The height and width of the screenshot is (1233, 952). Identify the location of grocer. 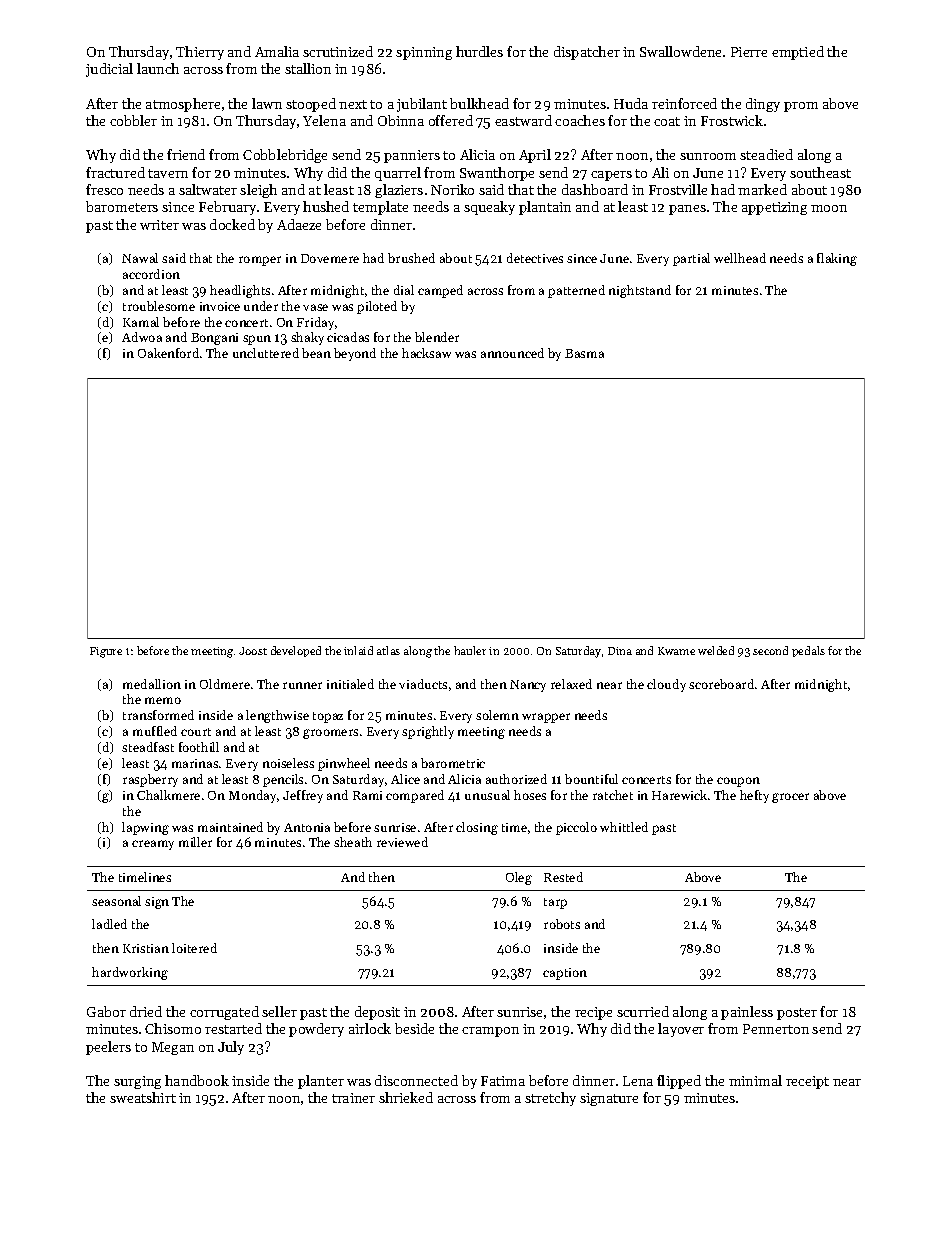
(790, 798).
